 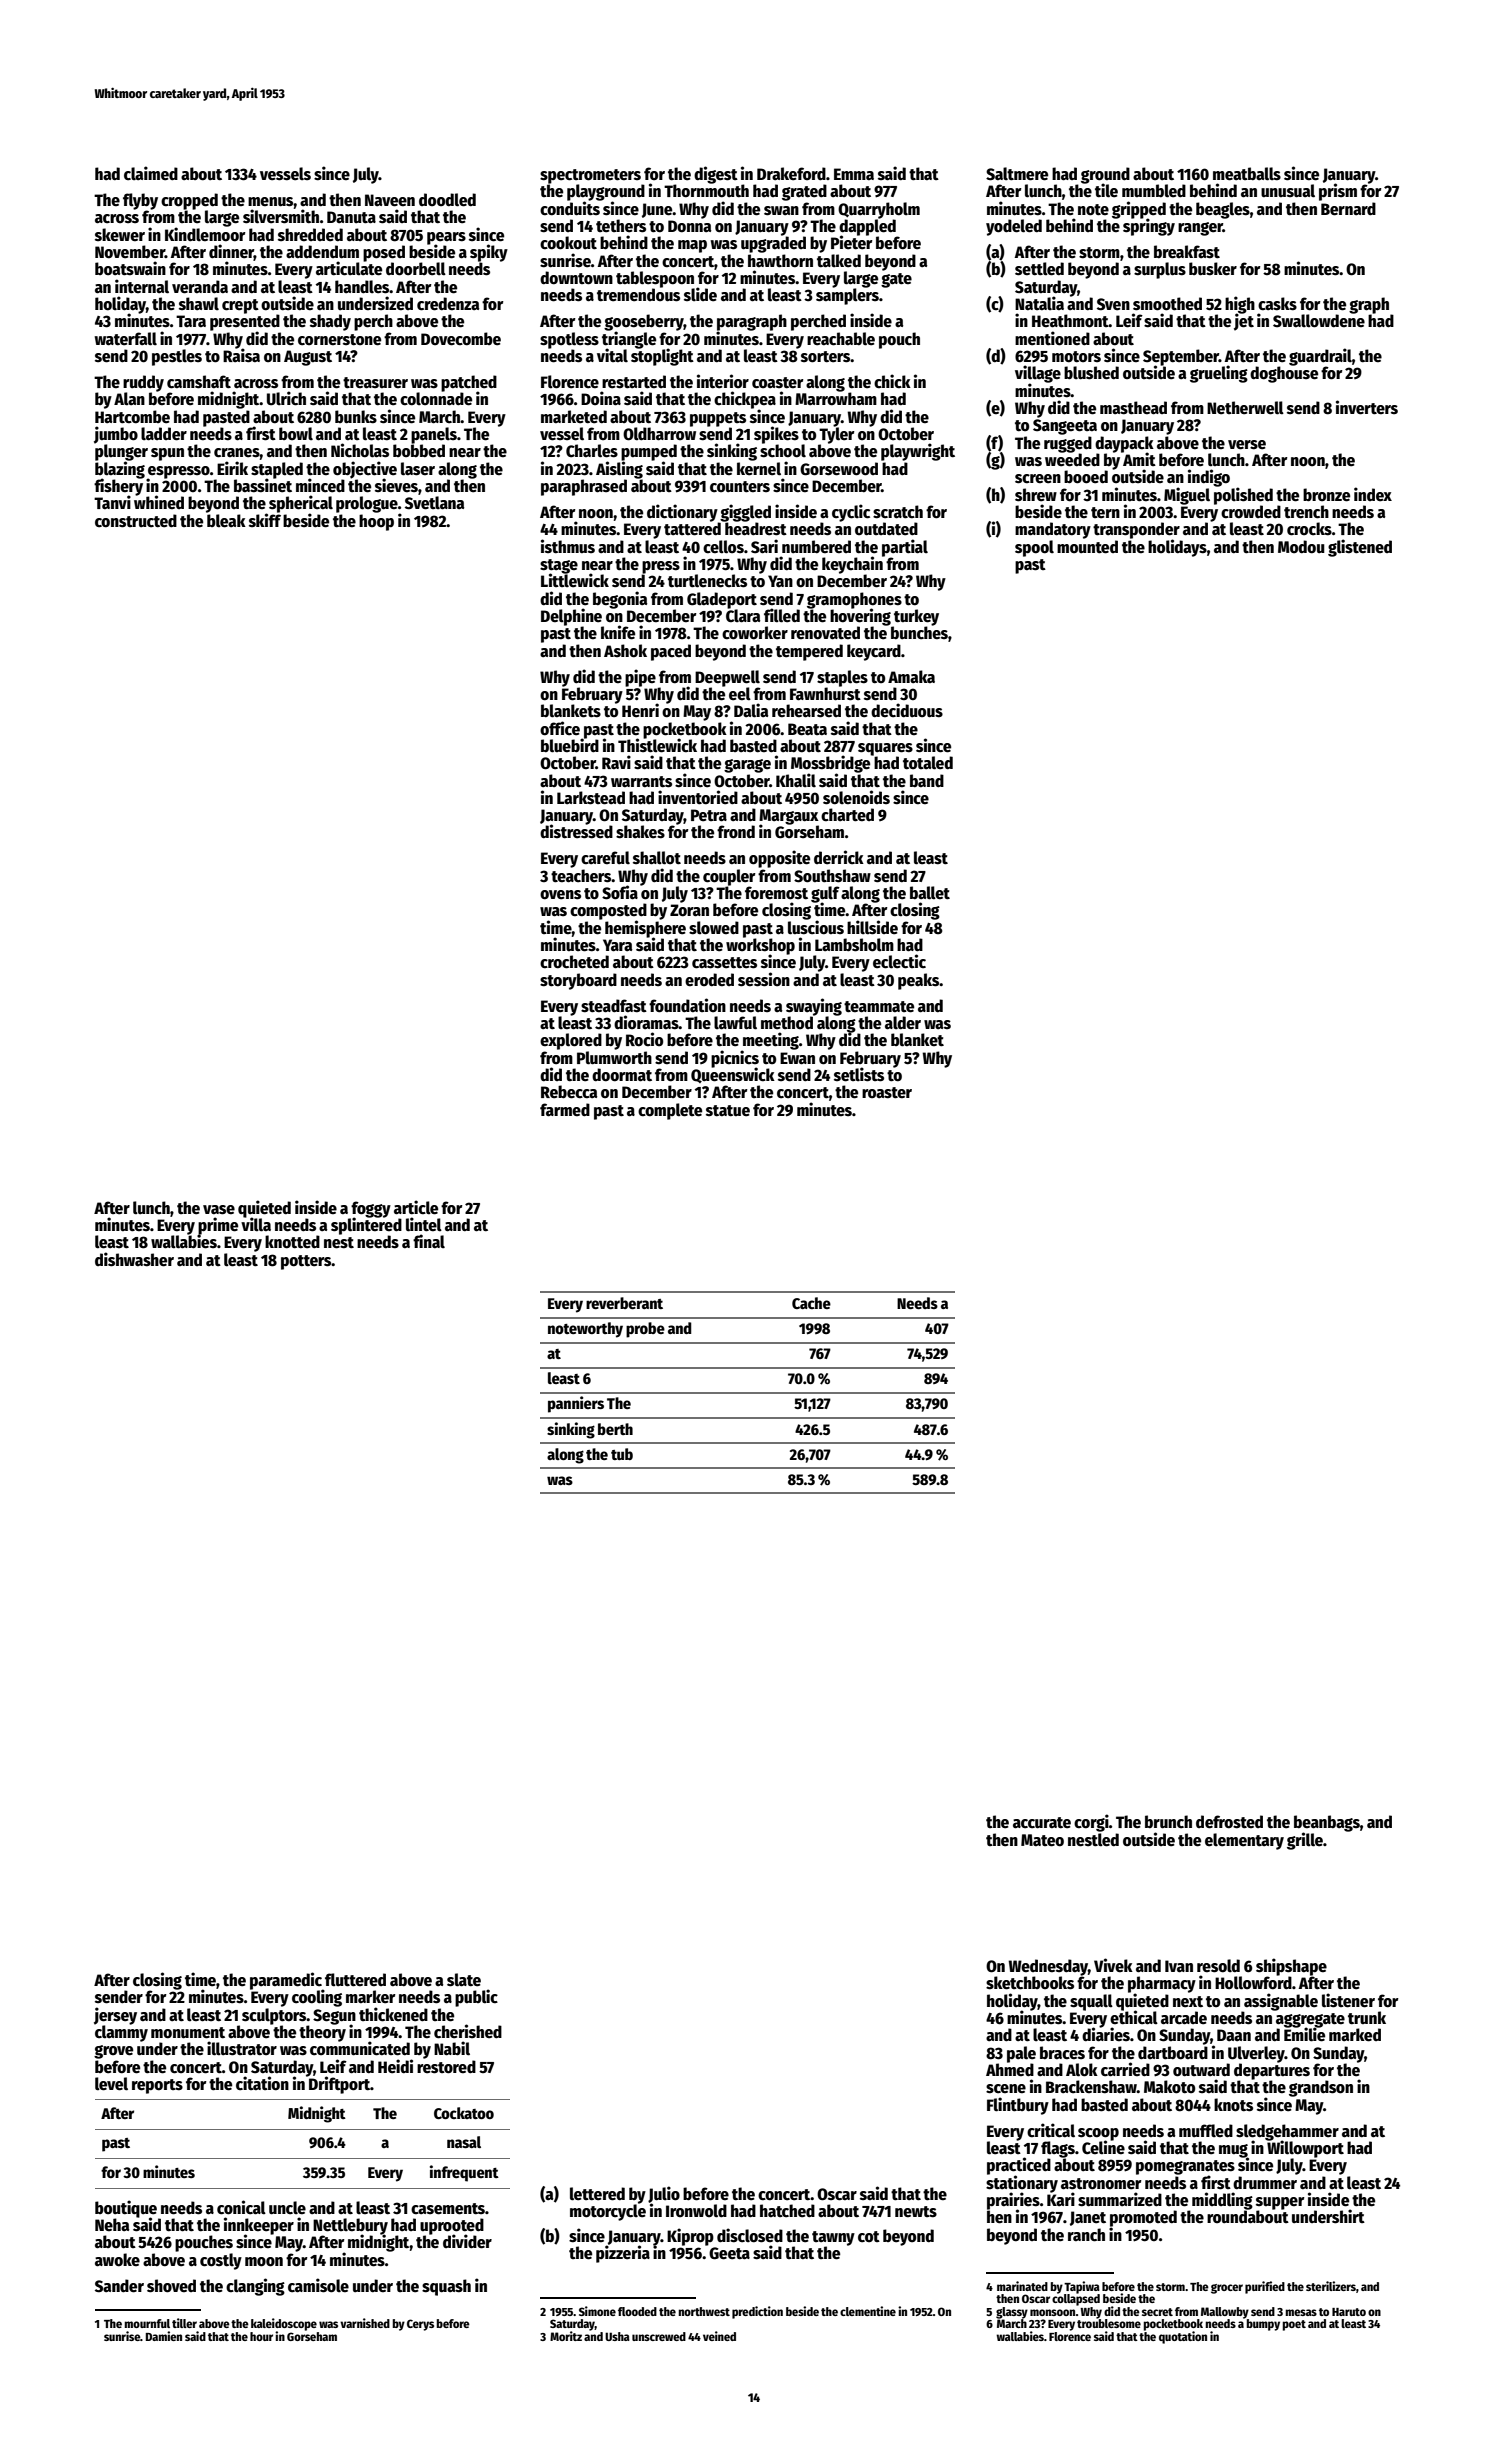 What do you see at coordinates (1247, 174) in the screenshot?
I see `meatballs` at bounding box center [1247, 174].
